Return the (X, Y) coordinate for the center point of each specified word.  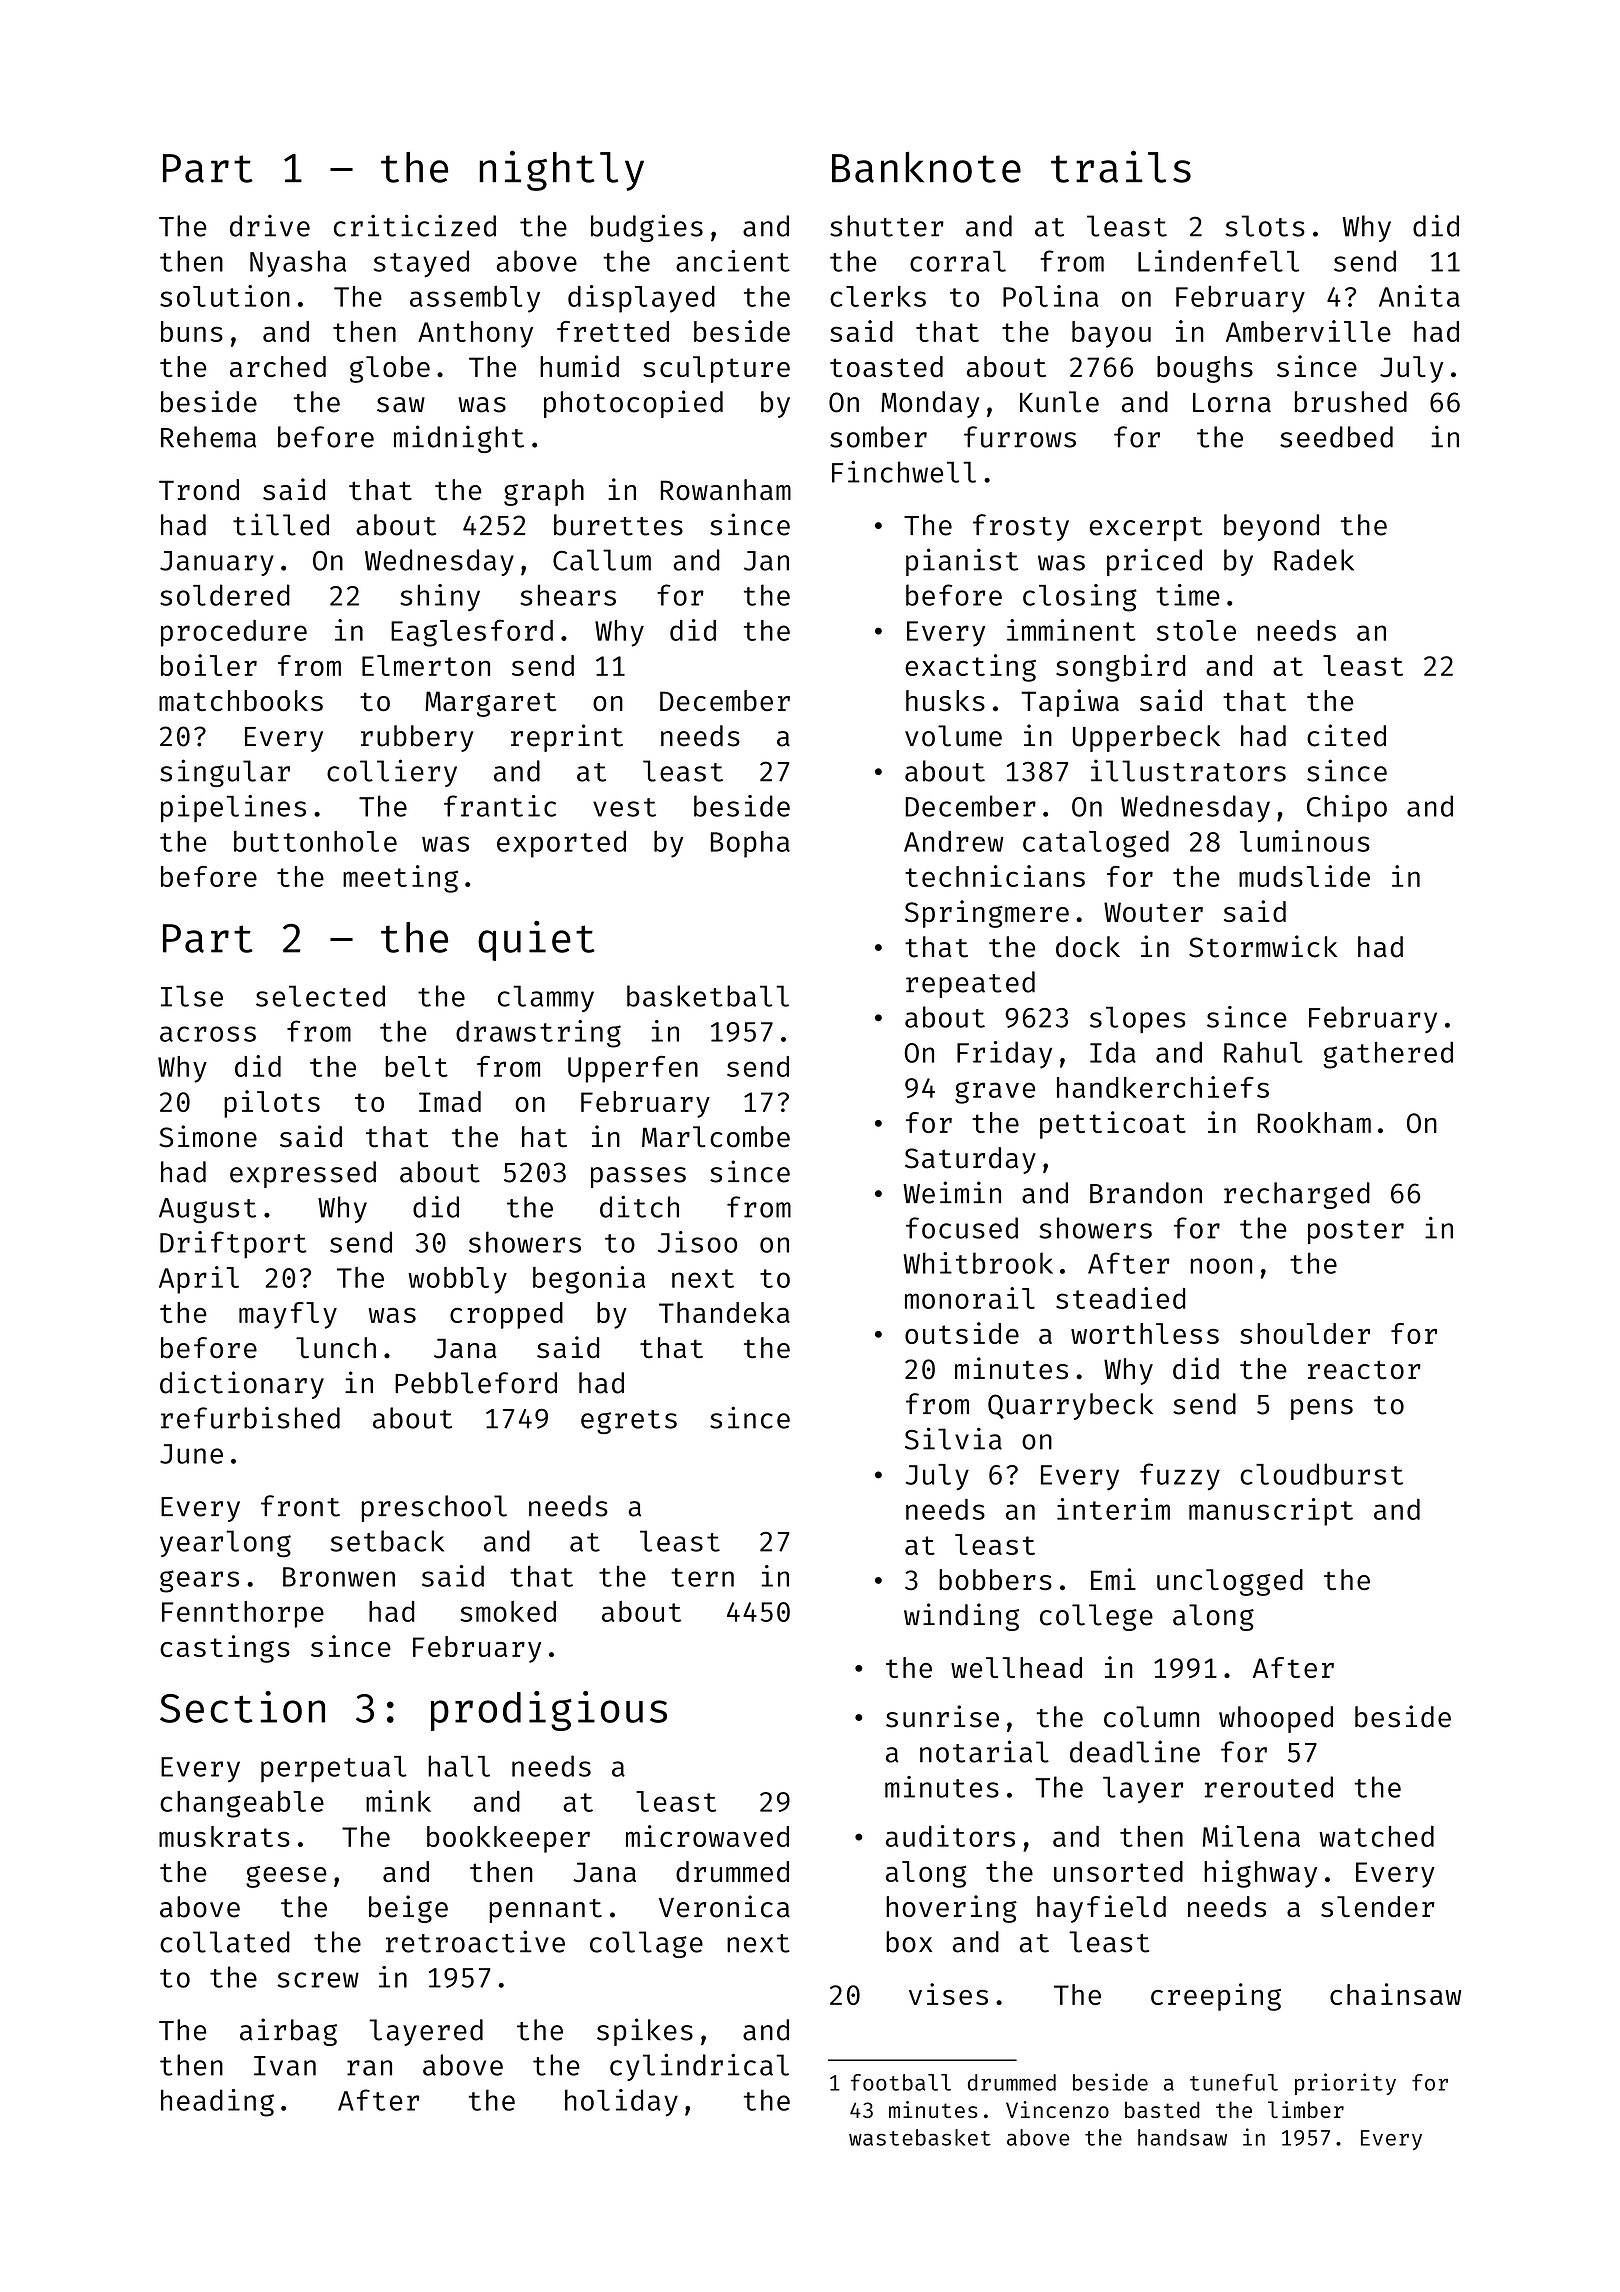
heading (217, 2103)
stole (1196, 630)
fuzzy (1180, 1477)
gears (199, 1581)
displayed (641, 299)
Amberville (1308, 331)
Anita (1419, 296)
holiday (621, 2103)
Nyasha (298, 264)
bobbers (995, 1580)
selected (320, 996)
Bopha (750, 844)
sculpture (716, 369)
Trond (199, 490)
